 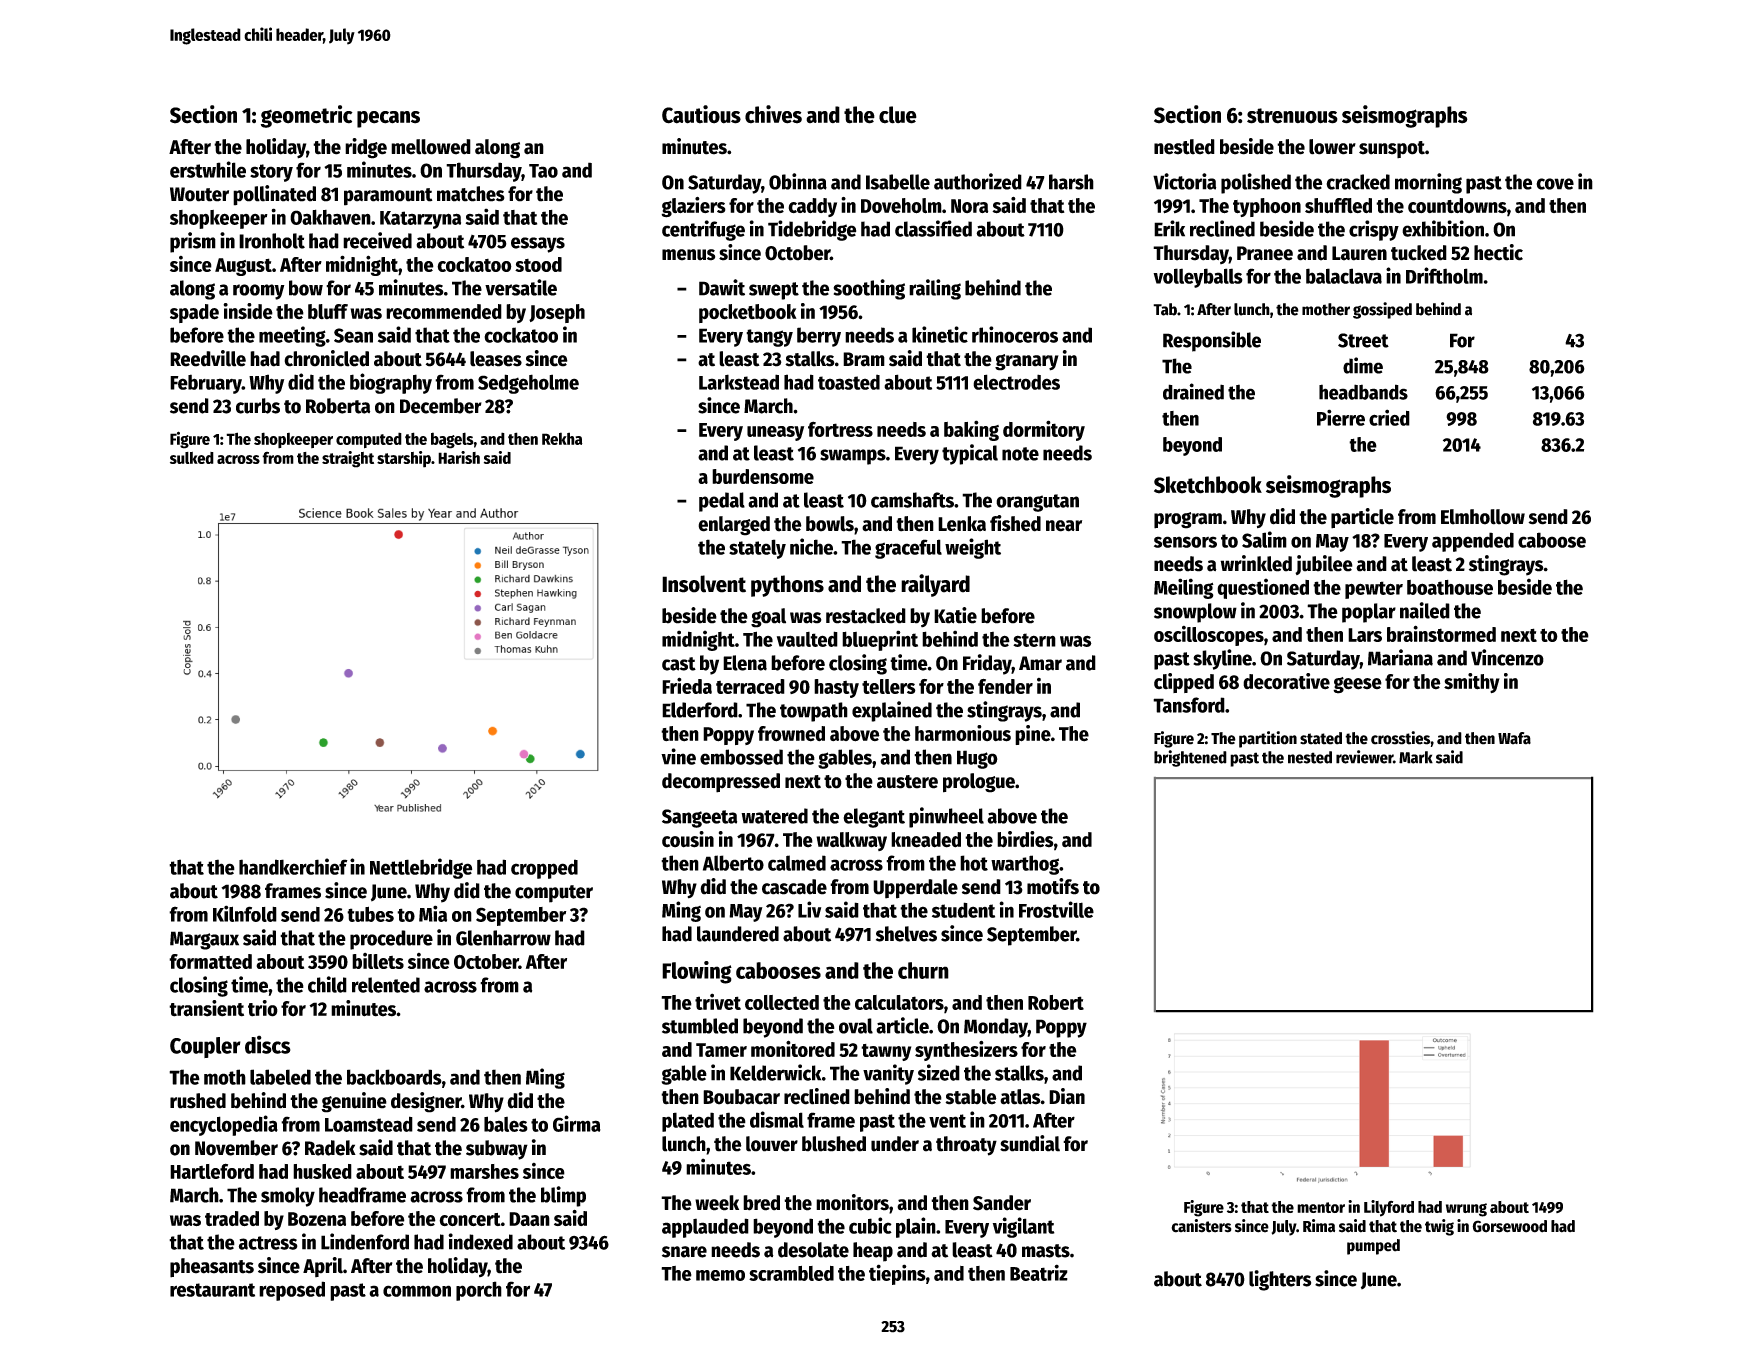 What do you see at coordinates (852, 1202) in the screenshot?
I see `monitors` at bounding box center [852, 1202].
